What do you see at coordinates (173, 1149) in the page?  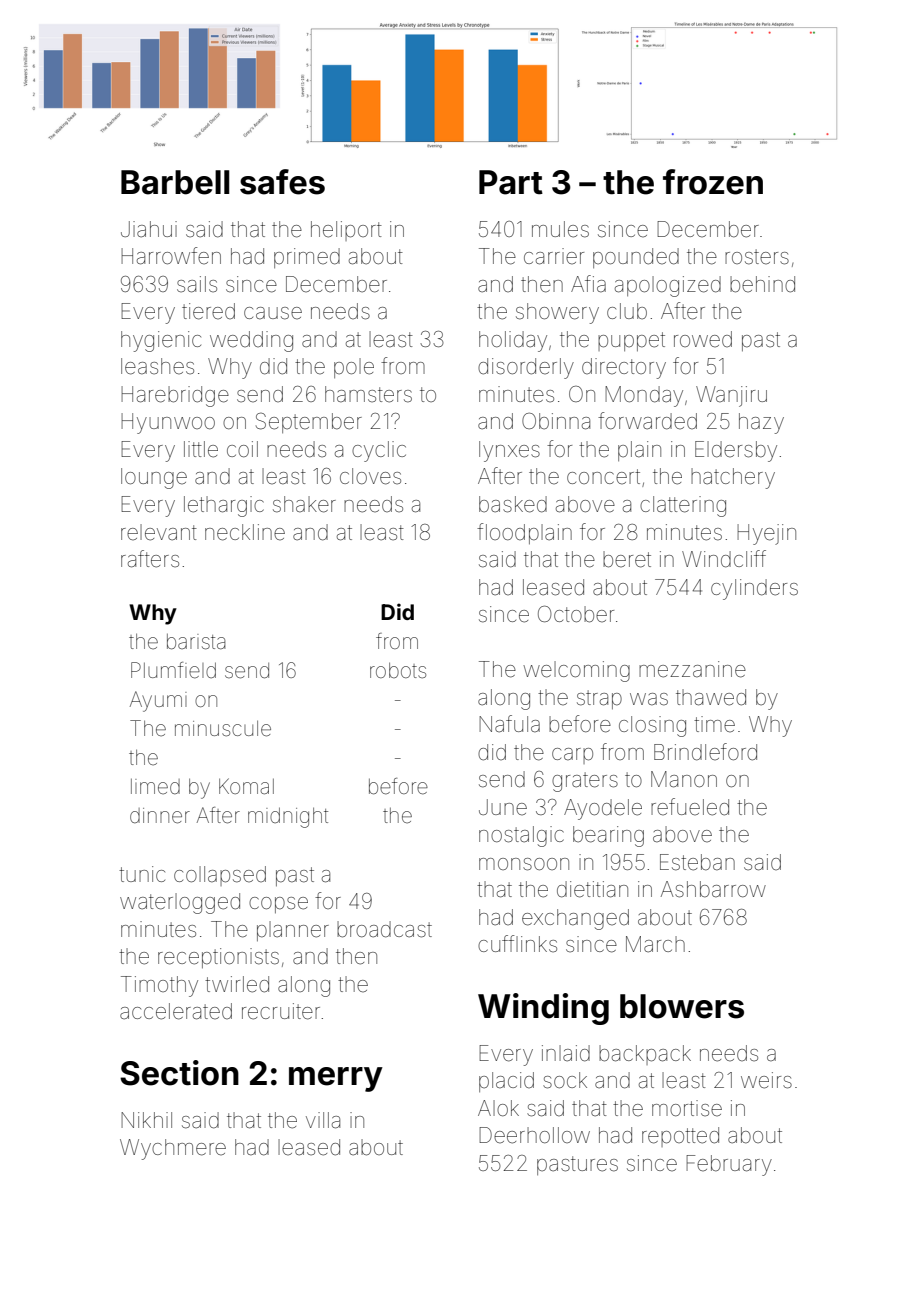 I see `Wychmere` at bounding box center [173, 1149].
